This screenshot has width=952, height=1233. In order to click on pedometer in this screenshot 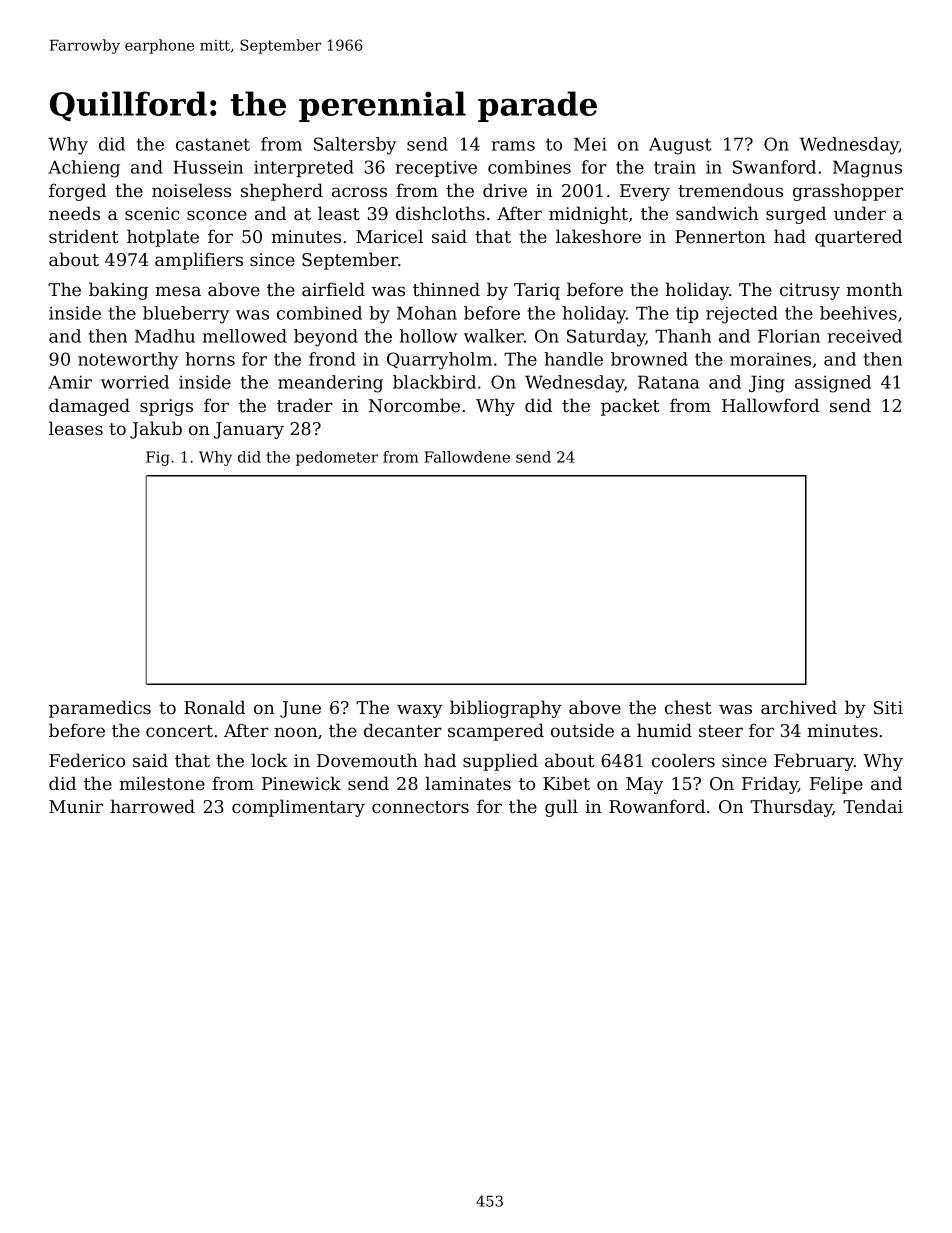, I will do `click(337, 458)`.
